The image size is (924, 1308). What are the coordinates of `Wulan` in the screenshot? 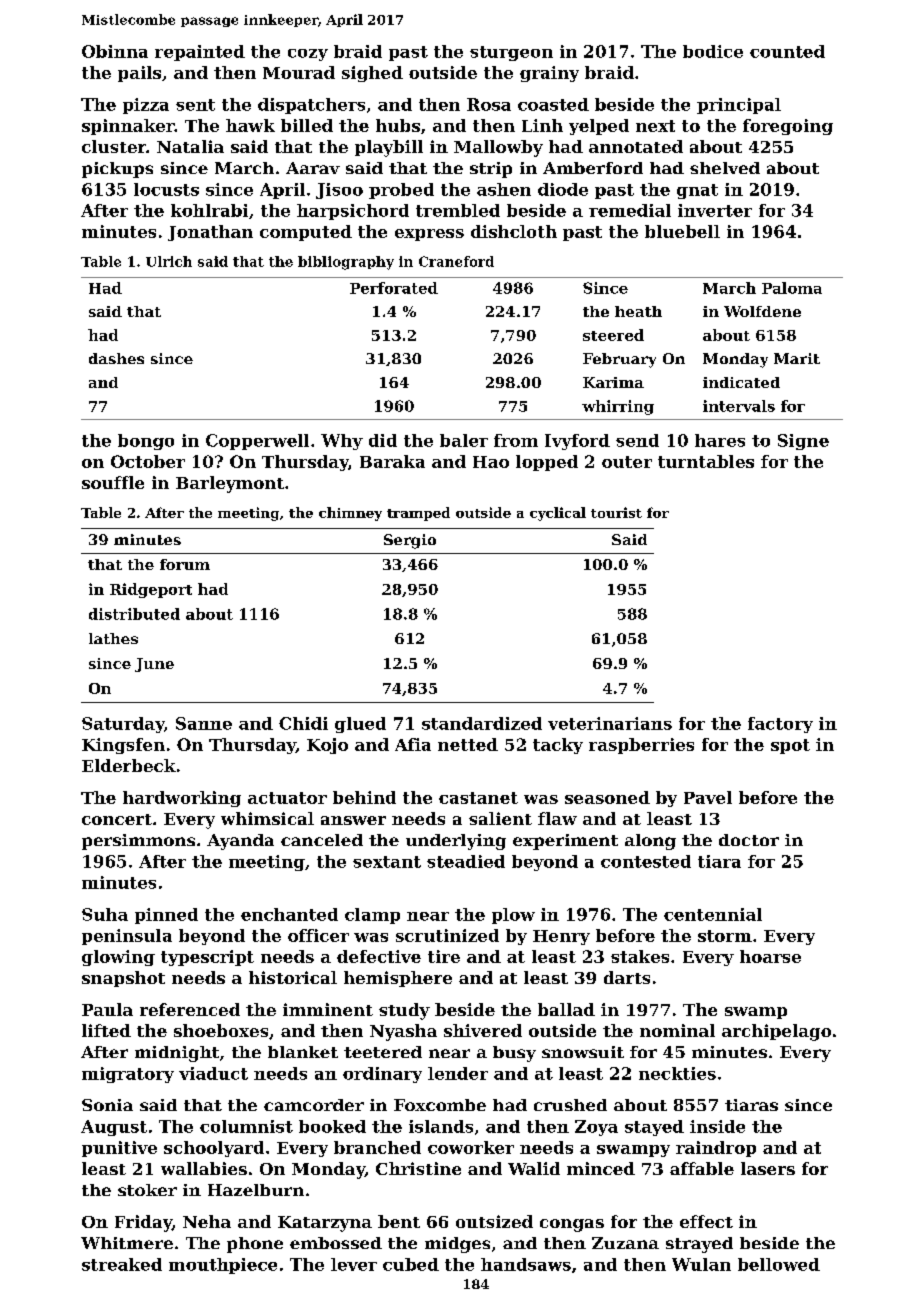 It's located at (701, 1264).
